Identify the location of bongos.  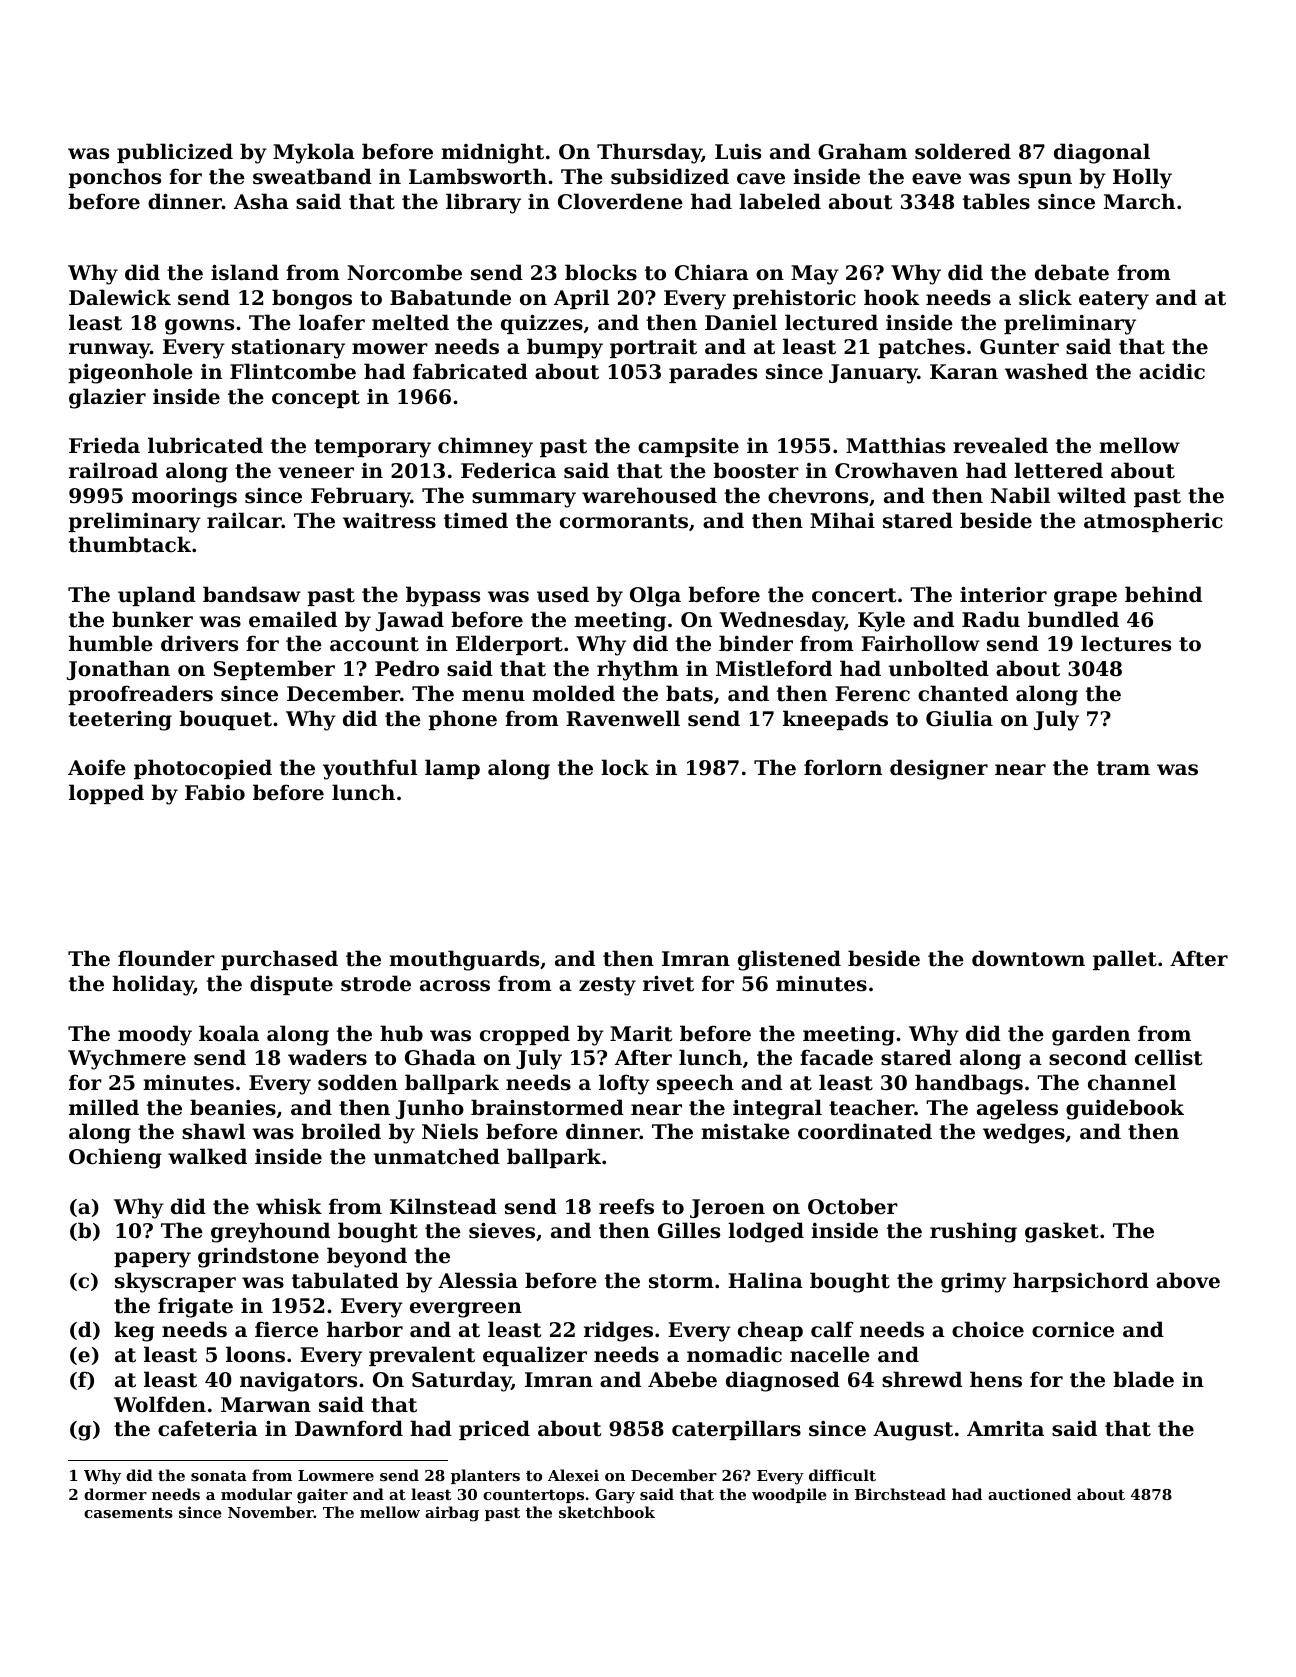
(312, 299).
